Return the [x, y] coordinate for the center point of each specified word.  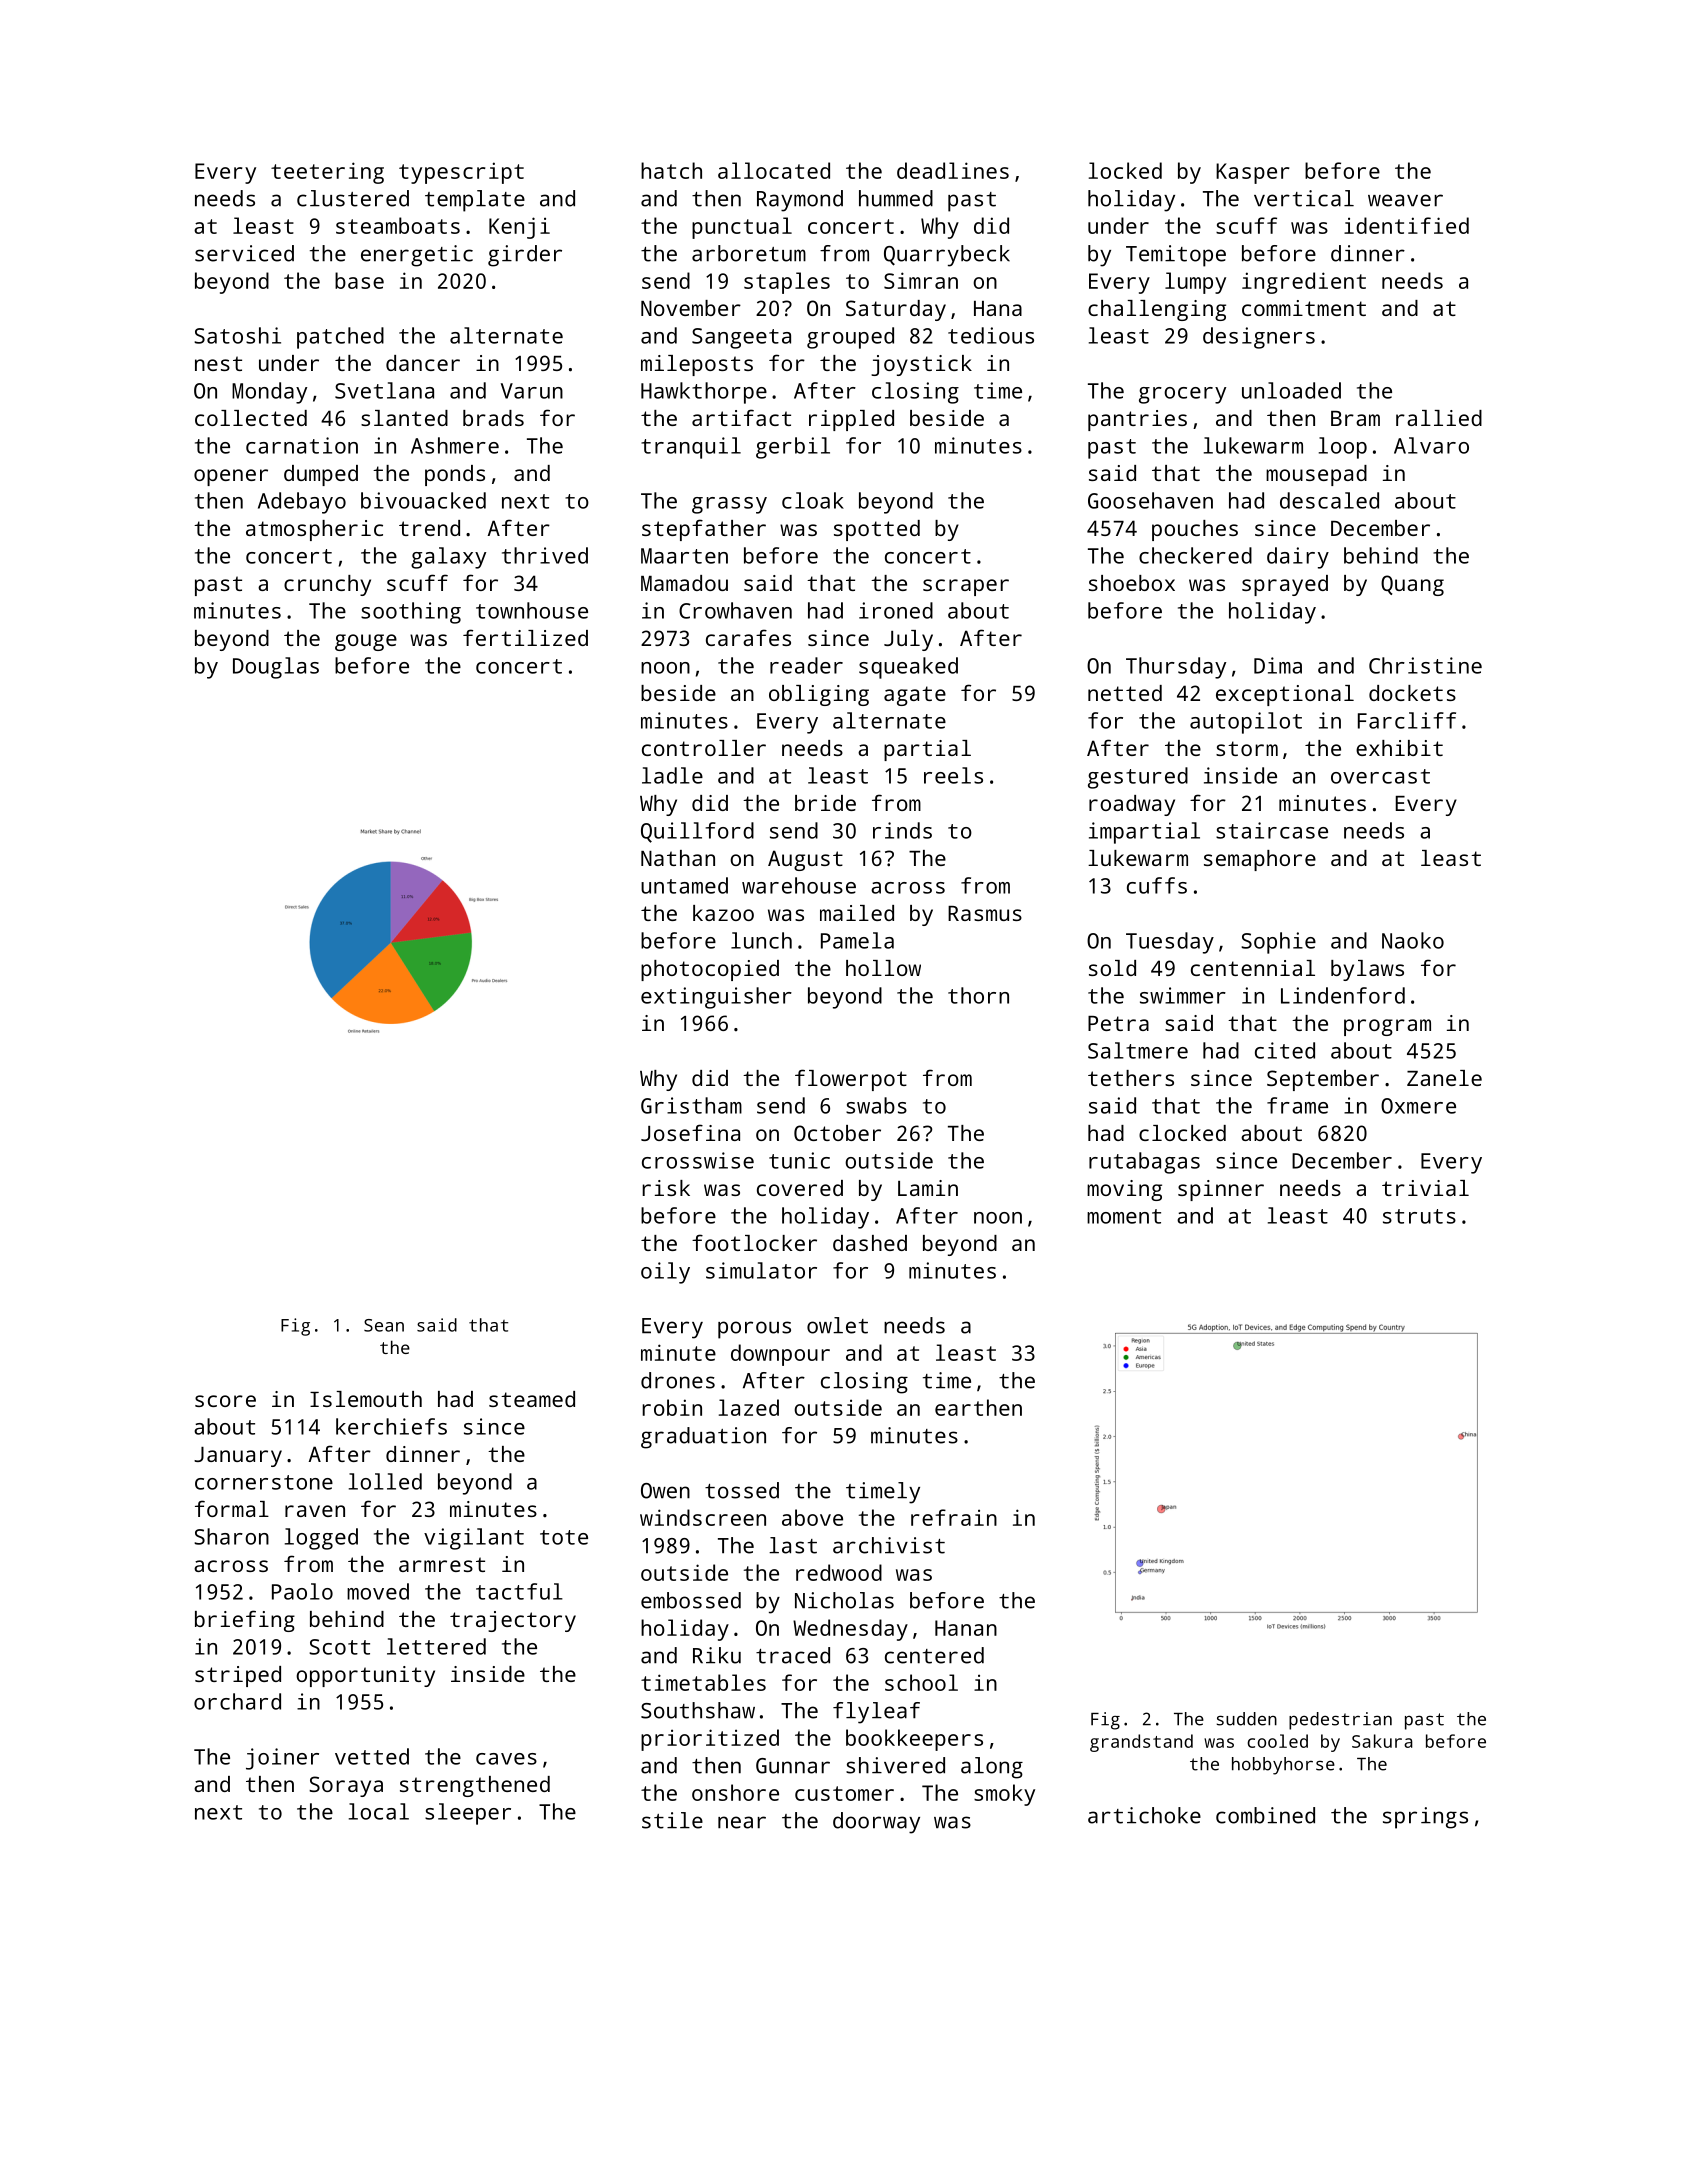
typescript [461, 173]
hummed [896, 198]
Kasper [1252, 173]
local [379, 1811]
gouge [366, 642]
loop [1343, 448]
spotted [877, 530]
